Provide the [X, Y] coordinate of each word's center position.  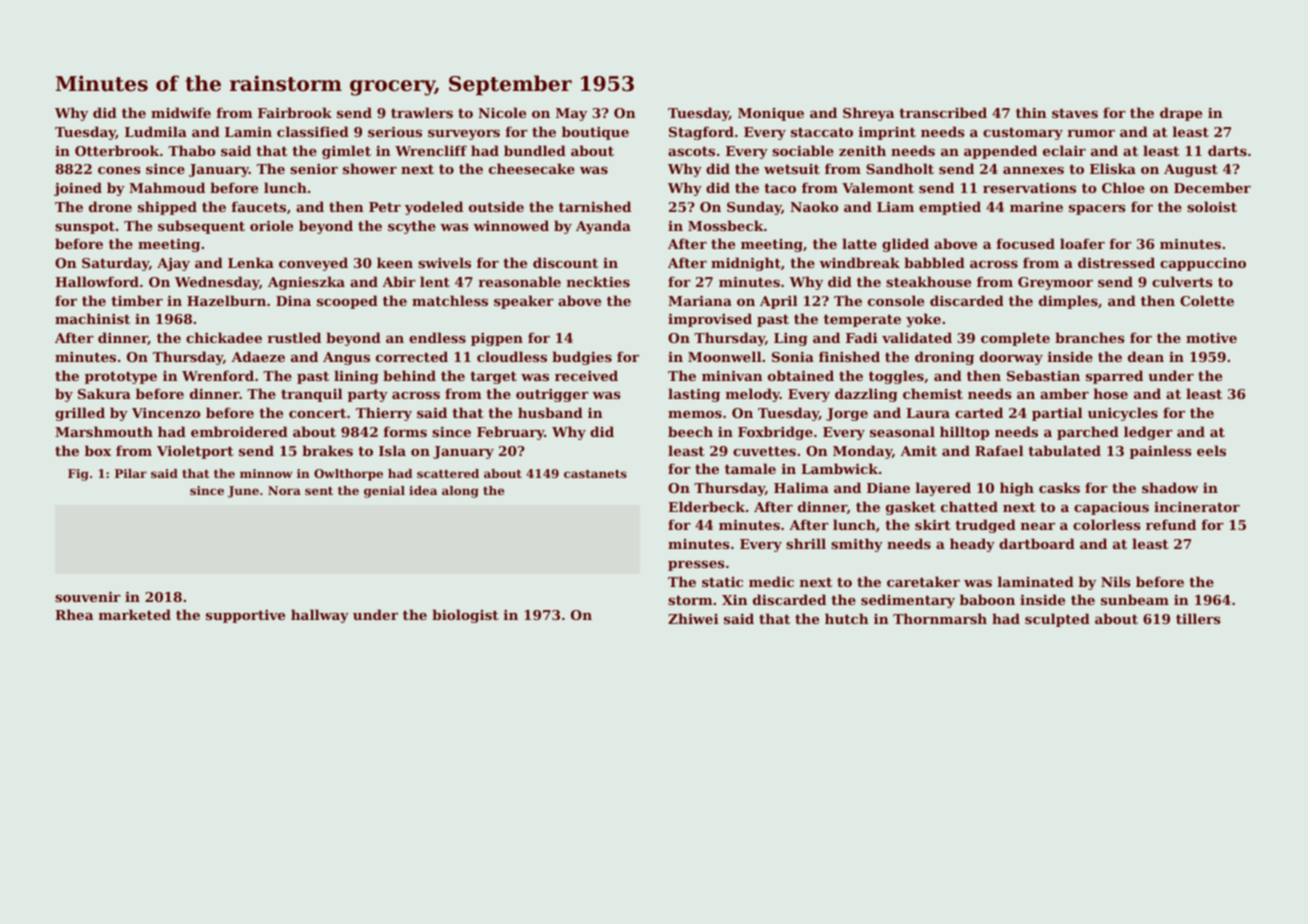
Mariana [700, 300]
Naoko [814, 206]
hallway [320, 616]
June [243, 492]
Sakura [104, 393]
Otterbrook [117, 150]
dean [1146, 356]
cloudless [512, 356]
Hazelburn [226, 300]
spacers [1097, 210]
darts [1227, 150]
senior [314, 168]
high [1017, 489]
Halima [801, 487]
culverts [1182, 281]
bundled [535, 150]
